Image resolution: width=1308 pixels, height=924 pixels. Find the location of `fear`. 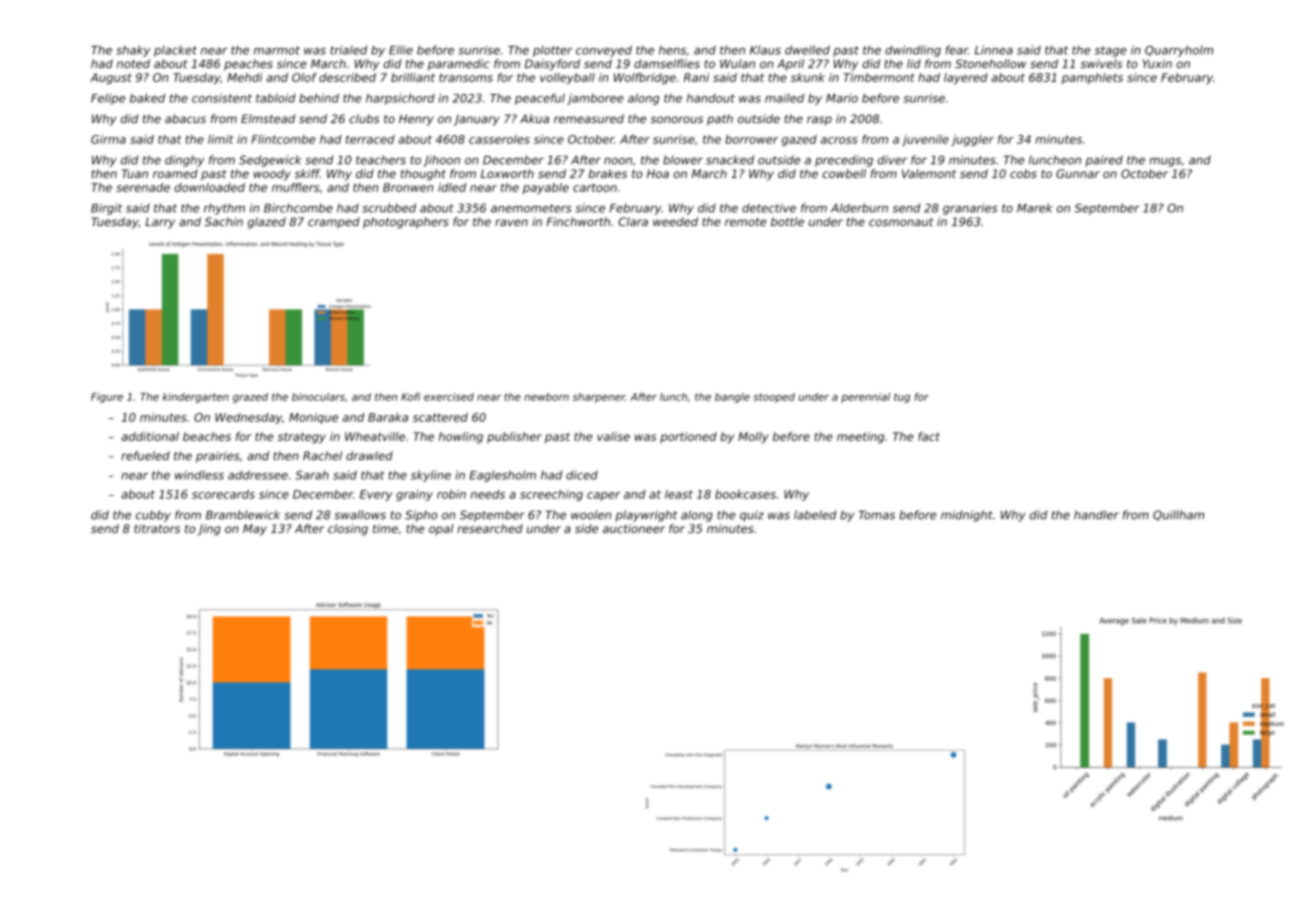

fear is located at coordinates (957, 50).
